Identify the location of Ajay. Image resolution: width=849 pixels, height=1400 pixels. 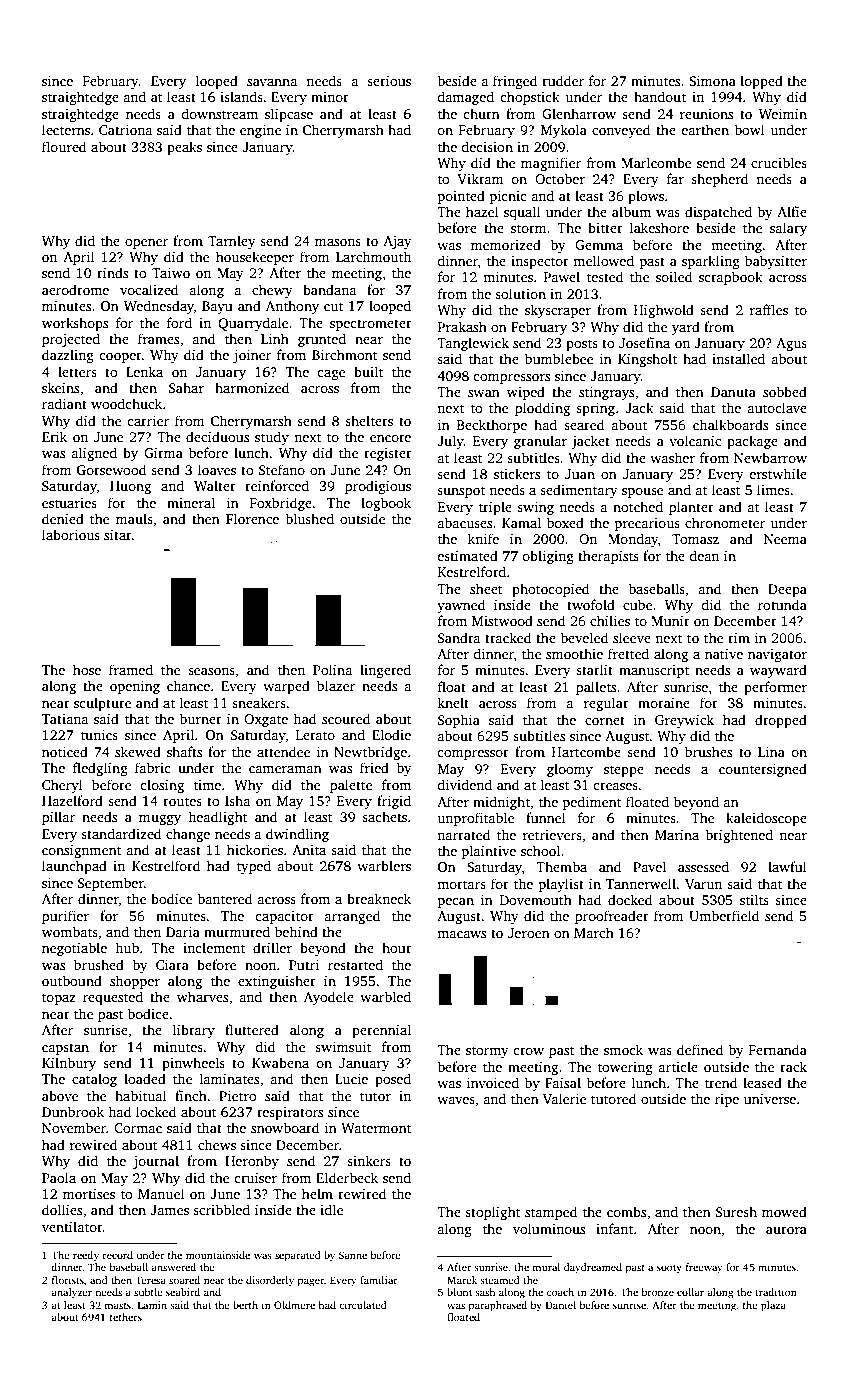
(397, 242).
